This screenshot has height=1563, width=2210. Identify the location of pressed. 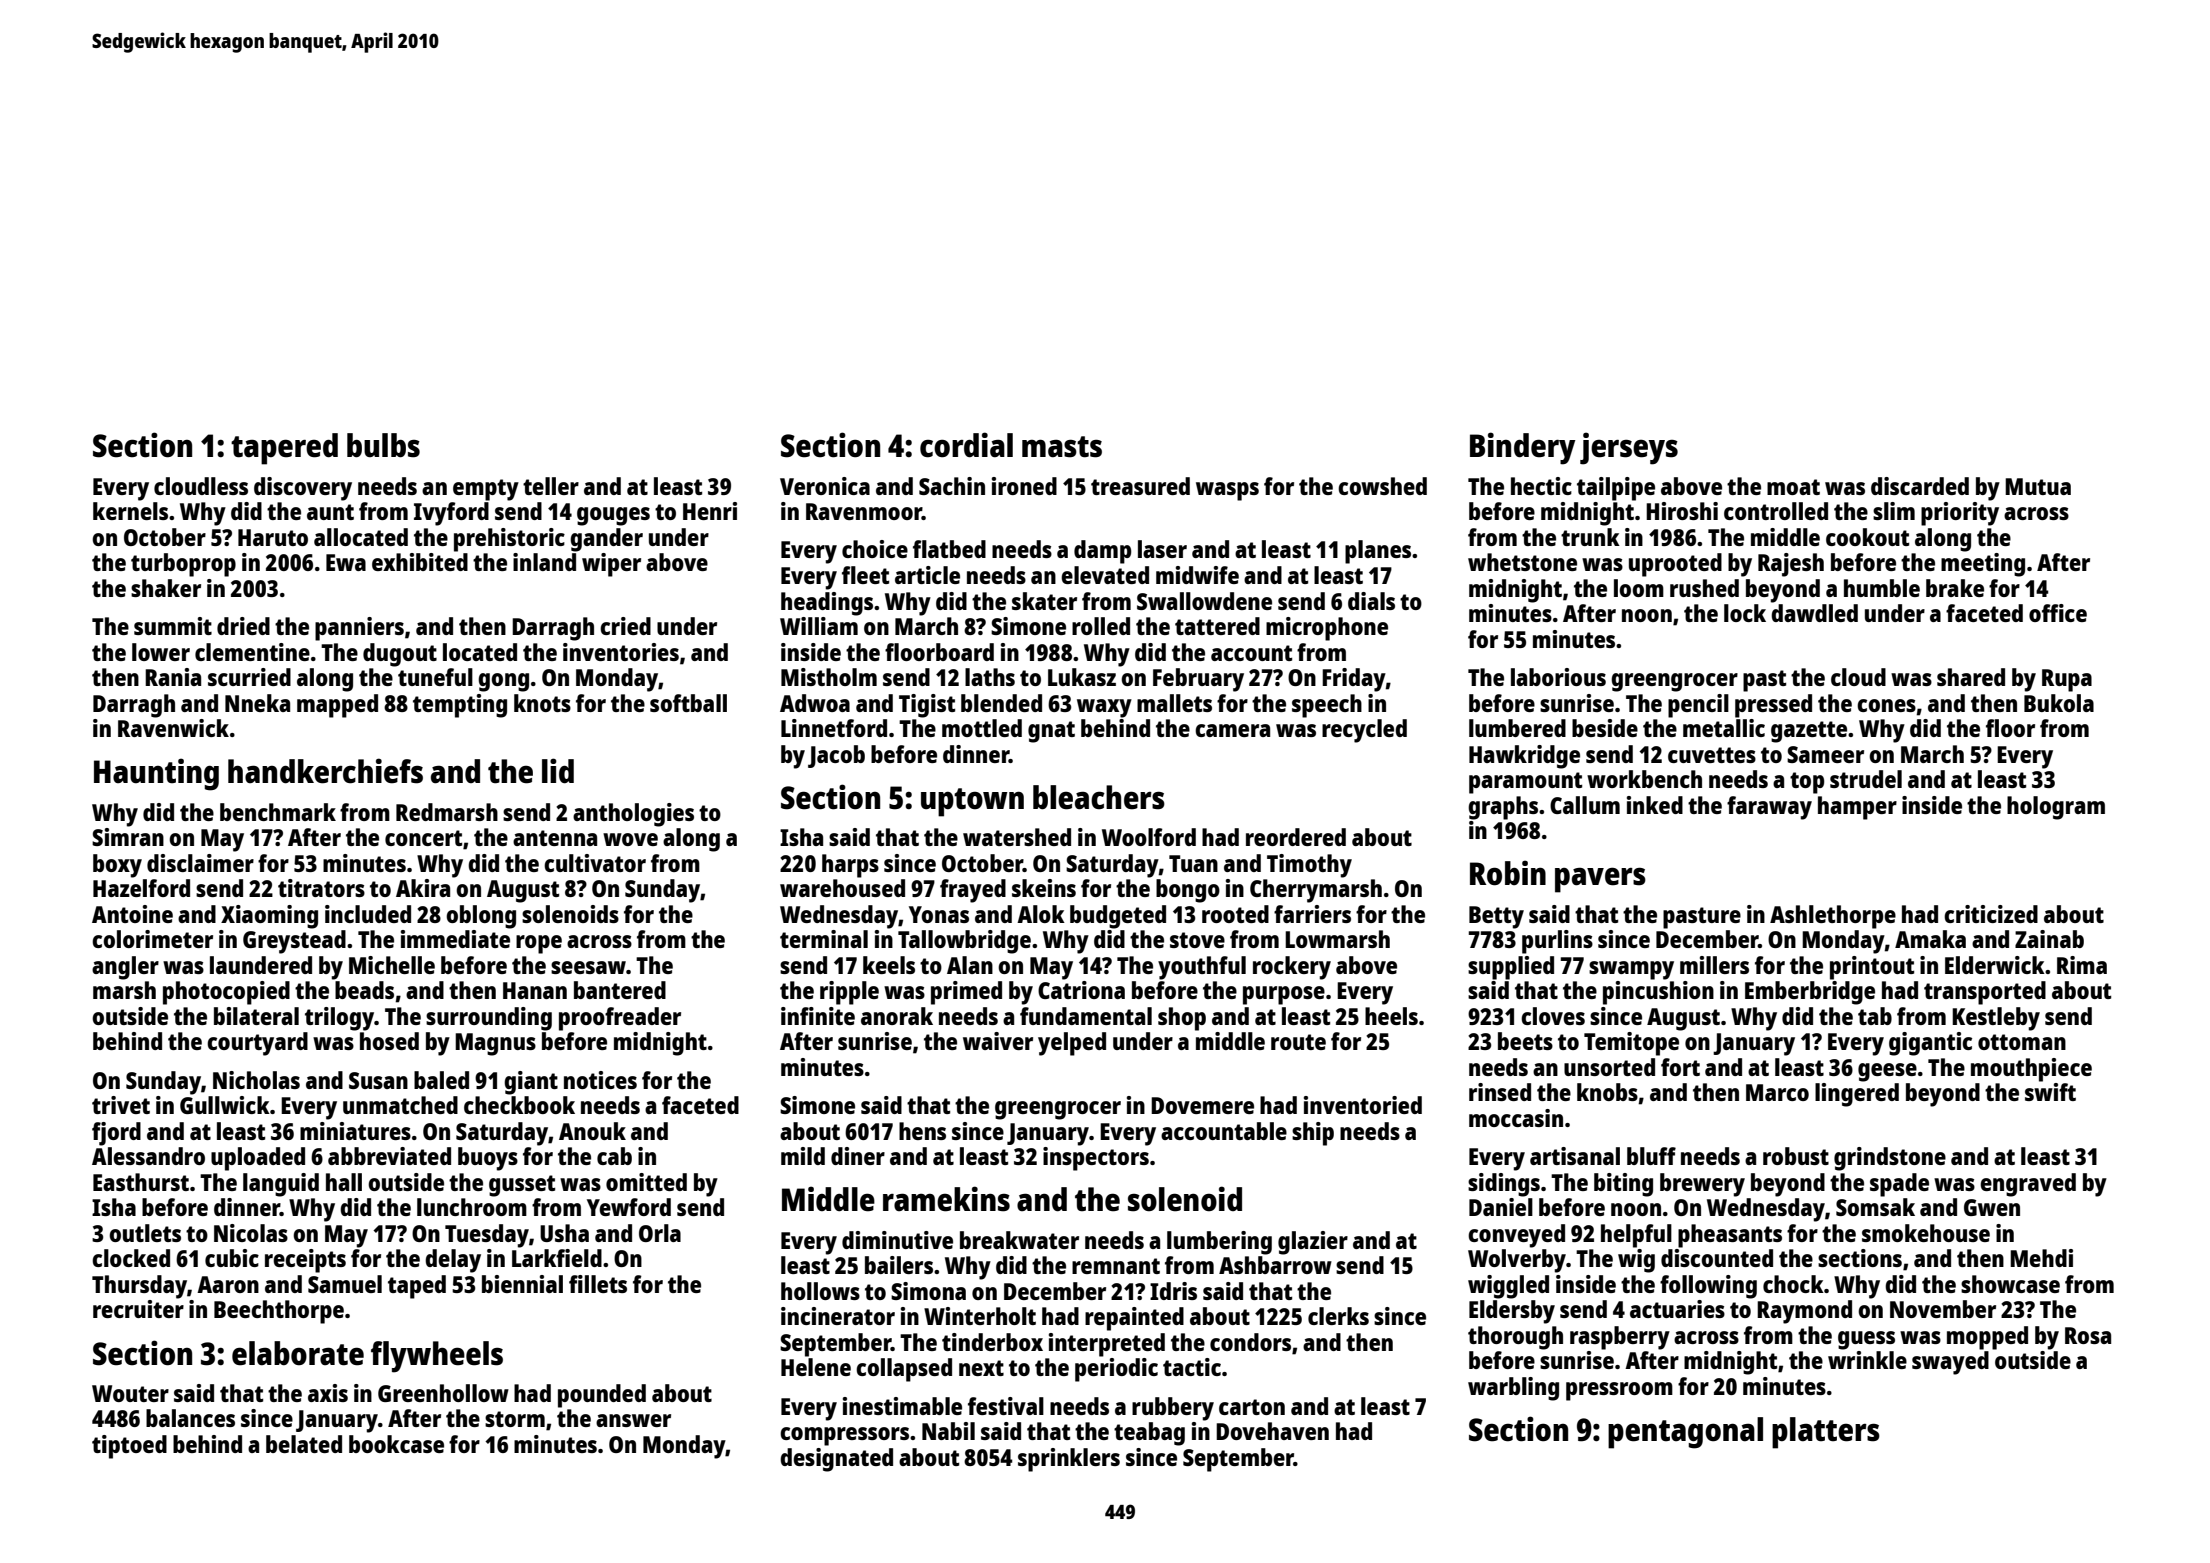
(1773, 706).
